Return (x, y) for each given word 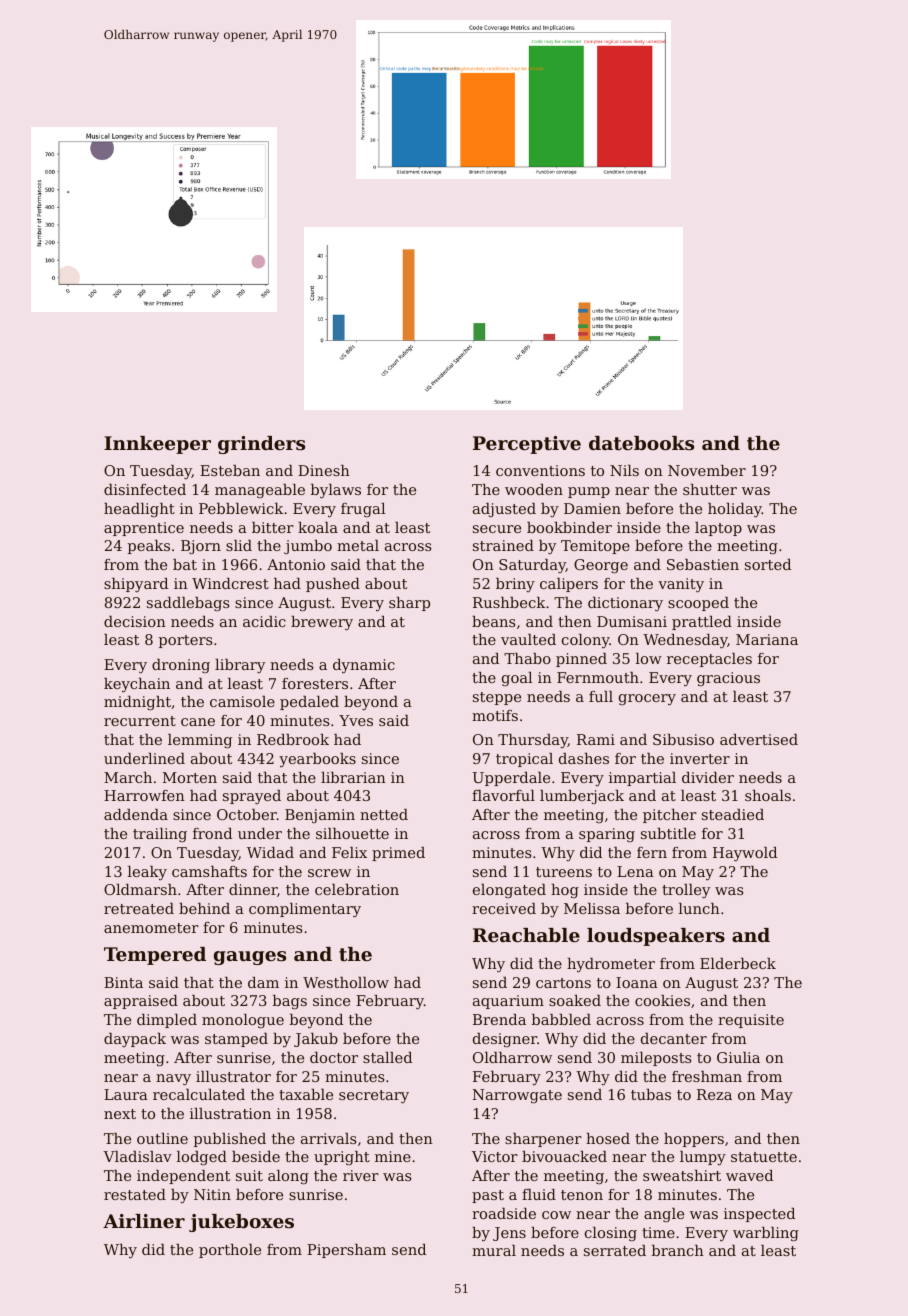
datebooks (641, 443)
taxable (306, 1094)
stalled (387, 1057)
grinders (261, 445)
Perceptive (527, 445)
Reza (714, 1094)
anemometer (151, 928)
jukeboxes (241, 1223)
